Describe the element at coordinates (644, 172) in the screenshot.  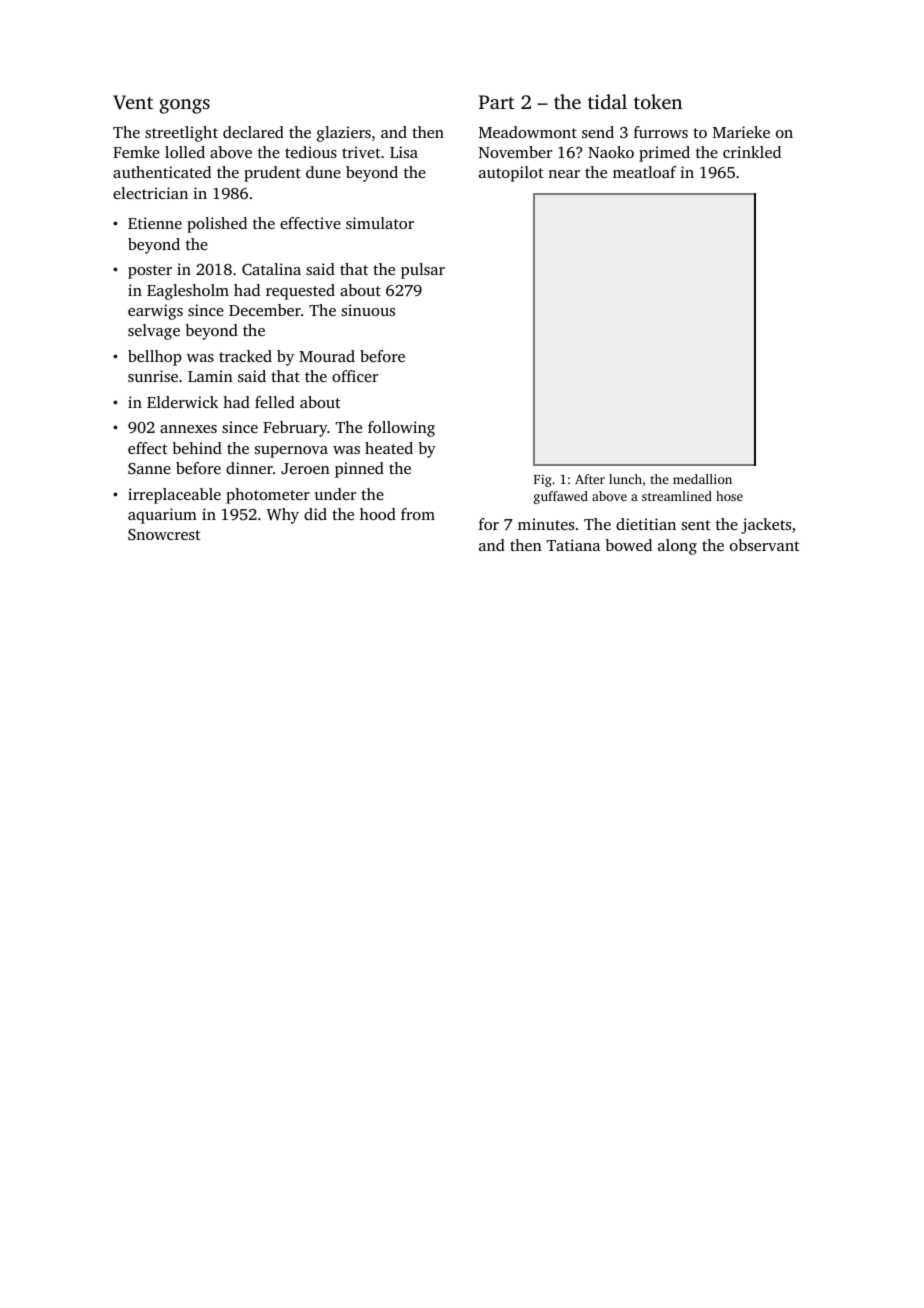
I see `meatloaf` at that location.
